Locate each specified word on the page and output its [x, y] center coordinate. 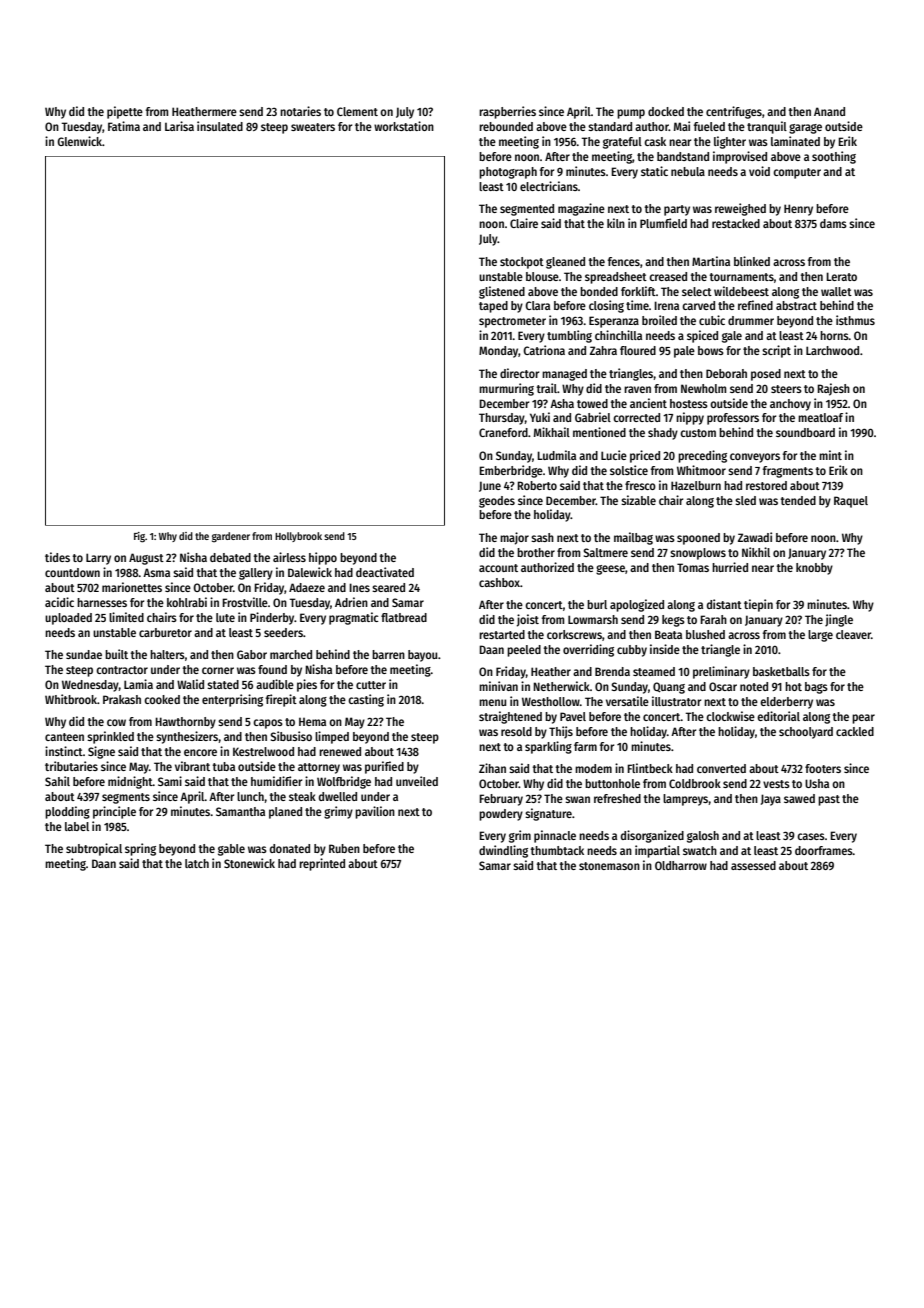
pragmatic [353, 618]
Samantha [240, 811]
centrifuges [734, 112]
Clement [357, 111]
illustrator [676, 701]
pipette [125, 112]
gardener [231, 537]
